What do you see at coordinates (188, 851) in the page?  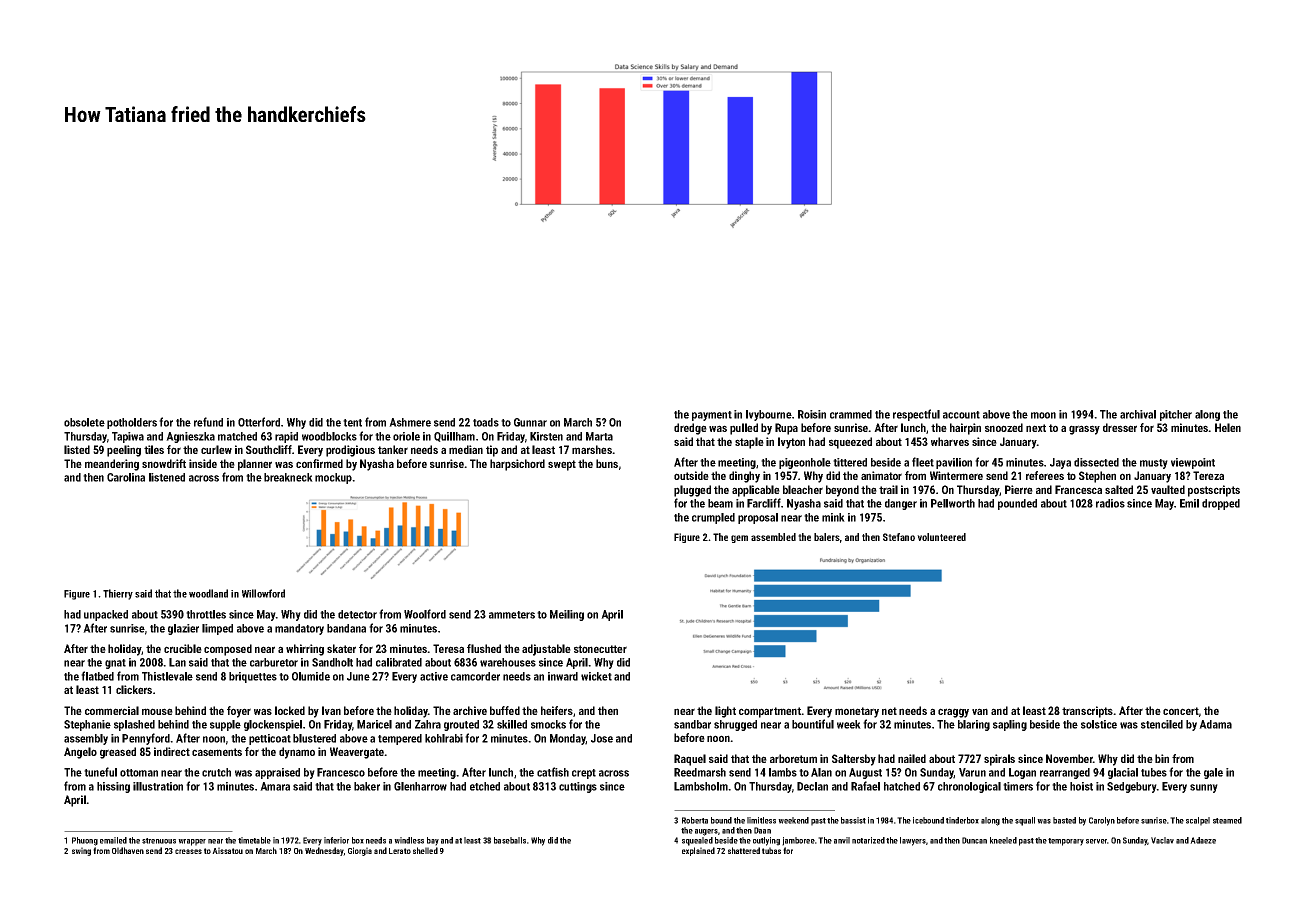 I see `creases` at bounding box center [188, 851].
